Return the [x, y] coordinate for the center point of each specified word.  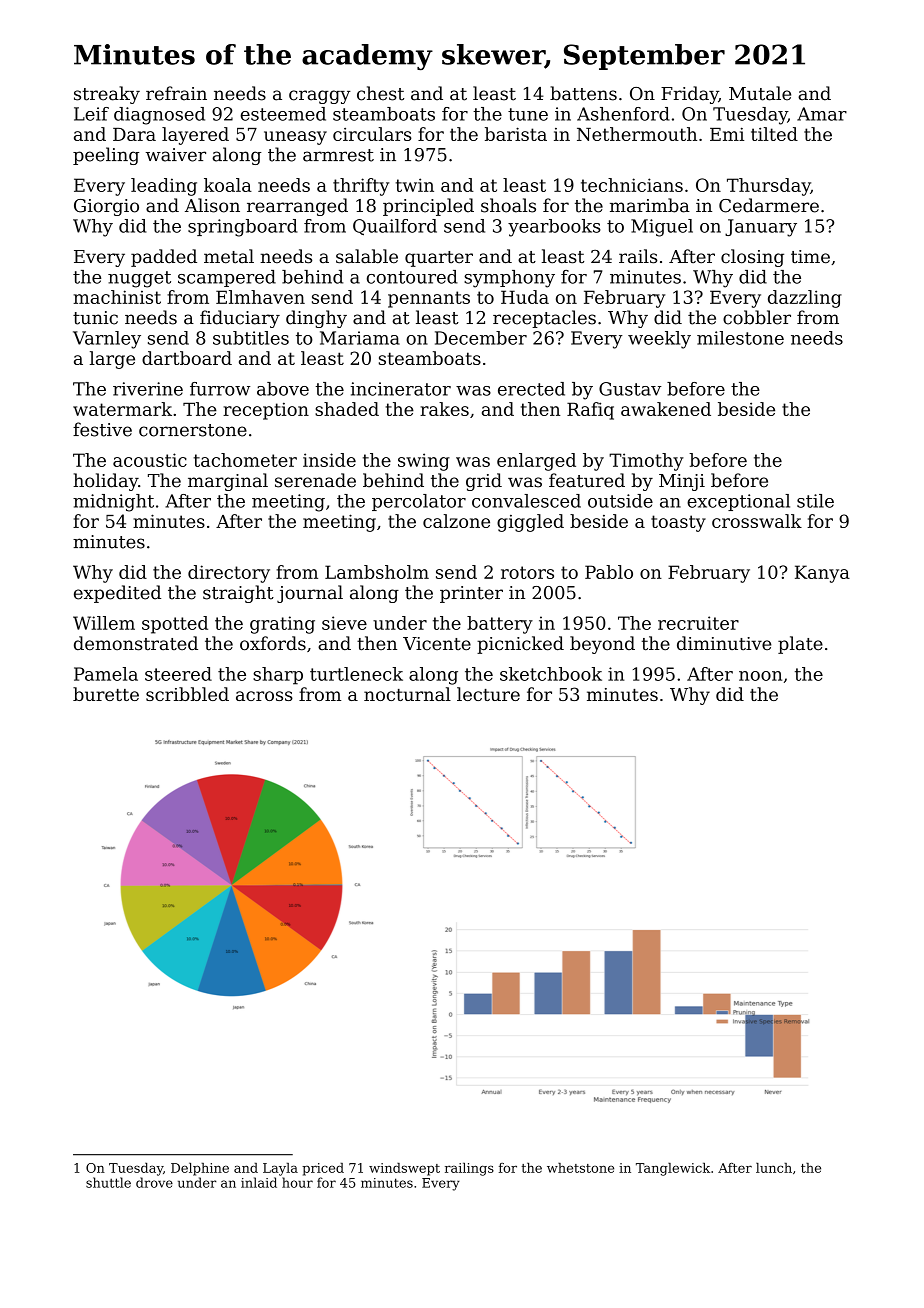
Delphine [200, 1169]
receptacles [544, 319]
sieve [344, 623]
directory [229, 574]
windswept [404, 1169]
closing [752, 258]
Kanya [822, 574]
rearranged [297, 207]
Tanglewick [673, 1169]
